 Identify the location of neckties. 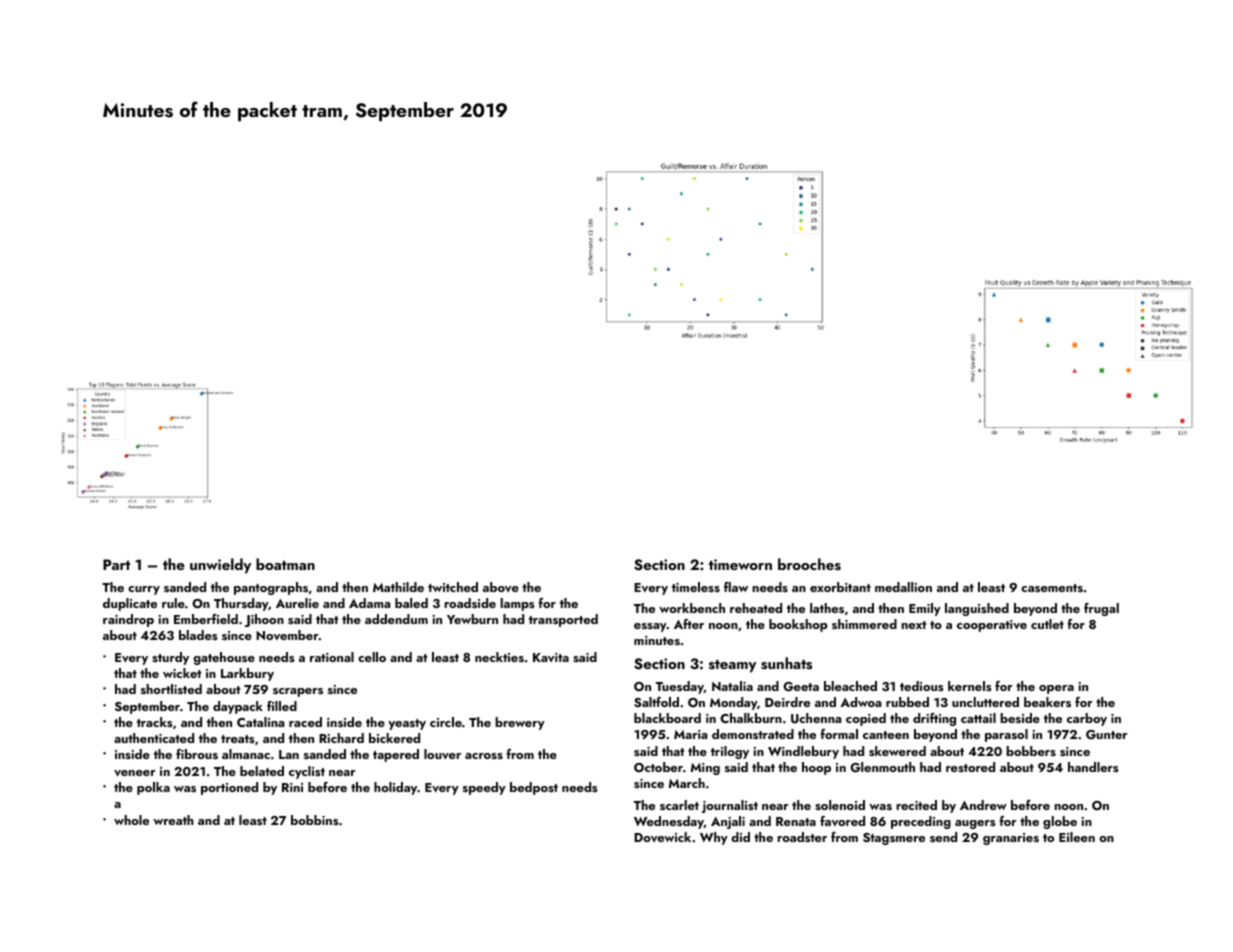
(499, 657).
